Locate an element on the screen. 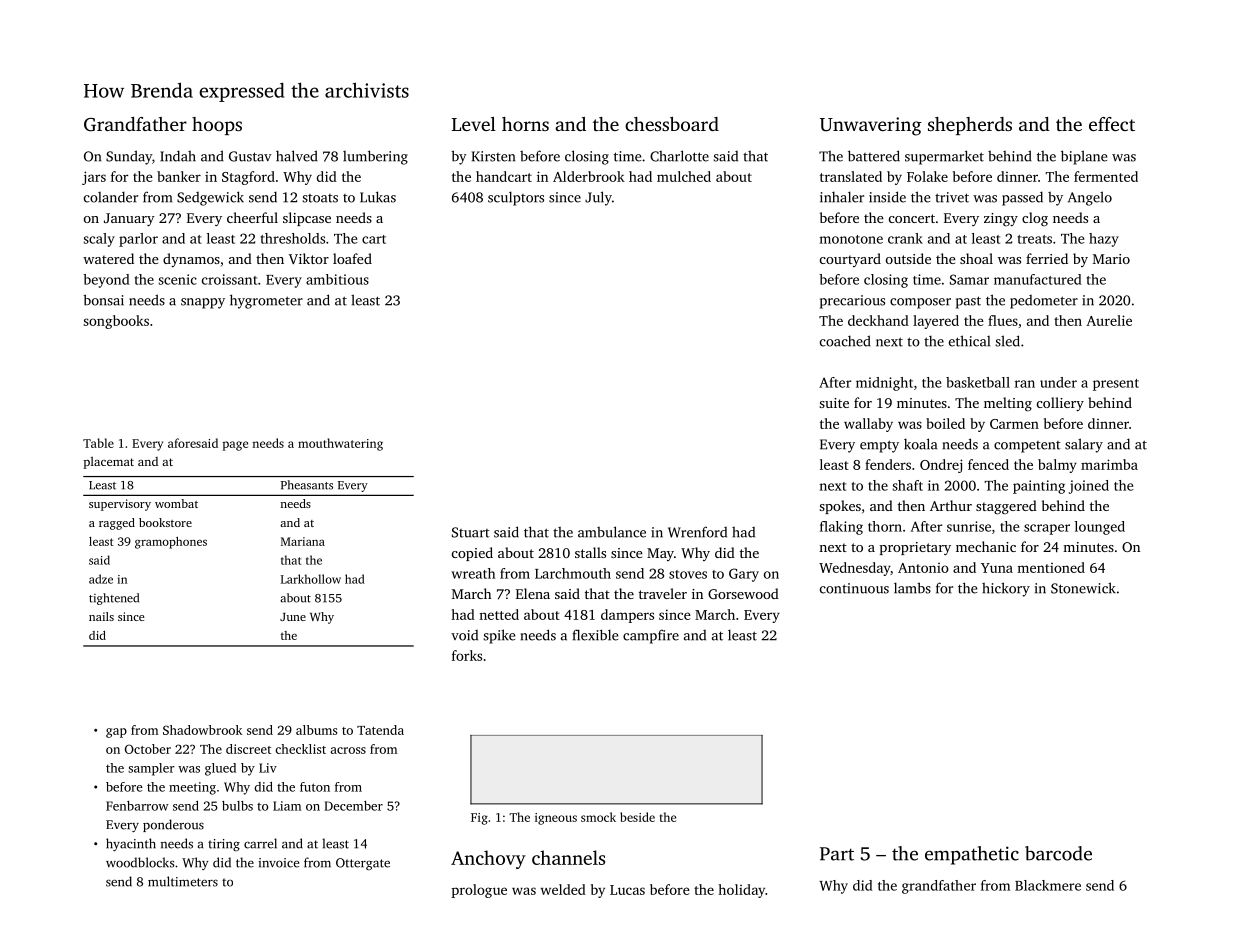 This screenshot has width=1233, height=952. Shadowbrook is located at coordinates (202, 730).
